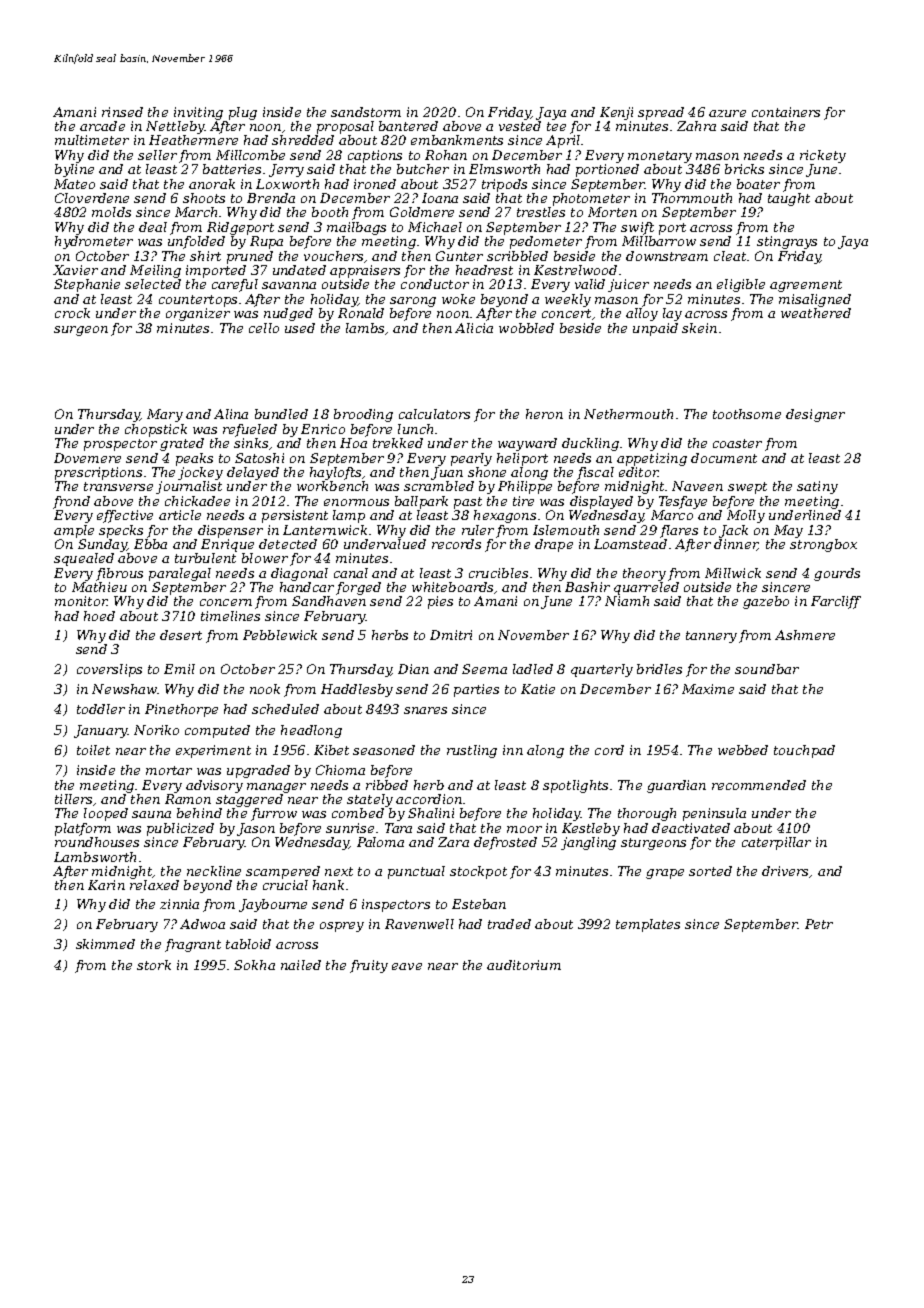  What do you see at coordinates (805, 635) in the screenshot?
I see `Ashmere` at bounding box center [805, 635].
